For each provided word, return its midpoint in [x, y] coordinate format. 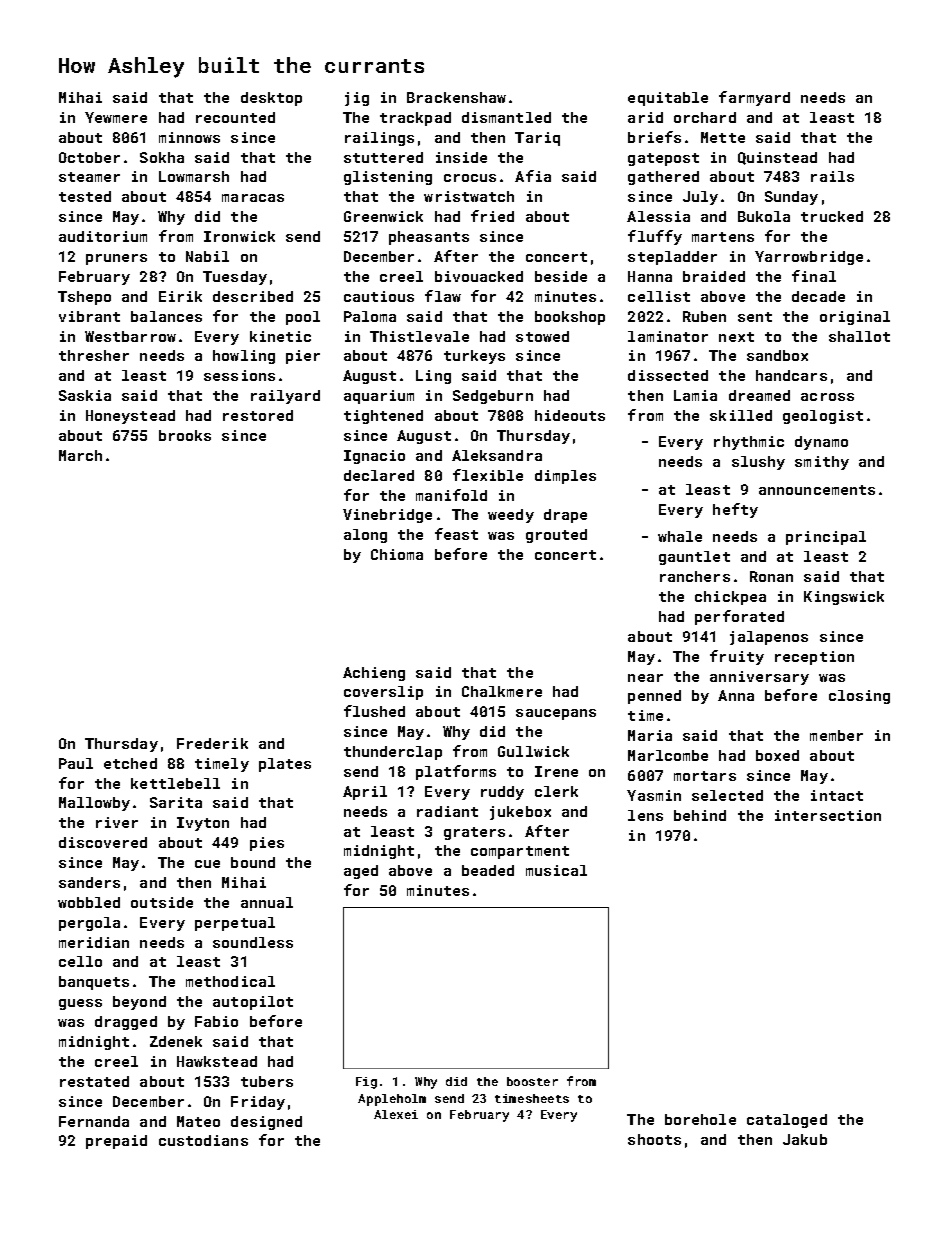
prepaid [116, 1142]
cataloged [787, 1121]
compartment [520, 852]
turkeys [474, 357]
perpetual [235, 924]
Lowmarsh [194, 176]
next [736, 337]
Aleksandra [497, 455]
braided [714, 276]
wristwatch [469, 196]
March [80, 455]
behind [700, 815]
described [253, 296]
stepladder [672, 258]
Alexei [396, 1114]
